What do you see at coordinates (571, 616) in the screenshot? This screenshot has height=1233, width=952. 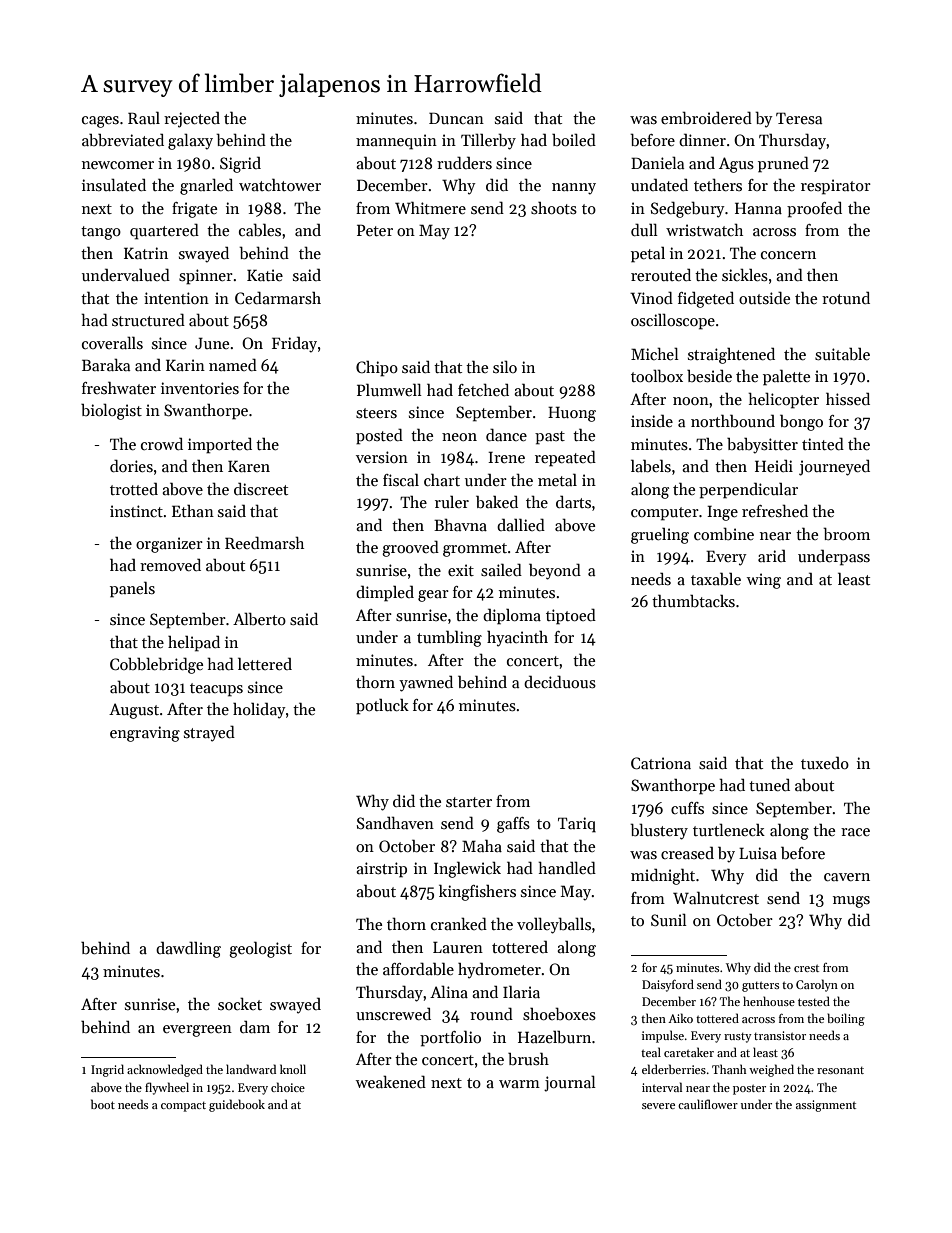 I see `tiptoed` at bounding box center [571, 616].
